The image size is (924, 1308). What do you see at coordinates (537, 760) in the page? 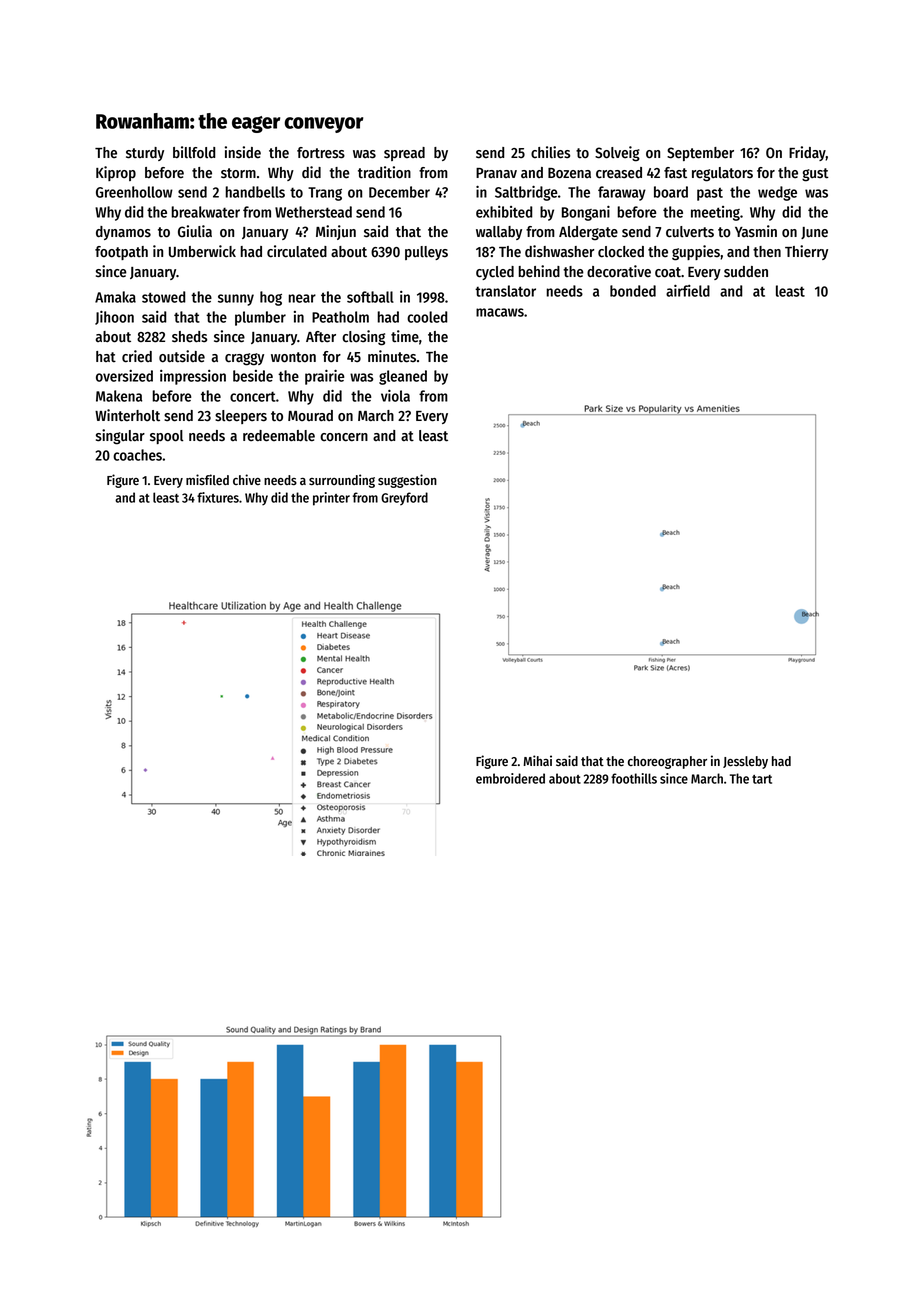
I see `Mihai` at bounding box center [537, 760].
